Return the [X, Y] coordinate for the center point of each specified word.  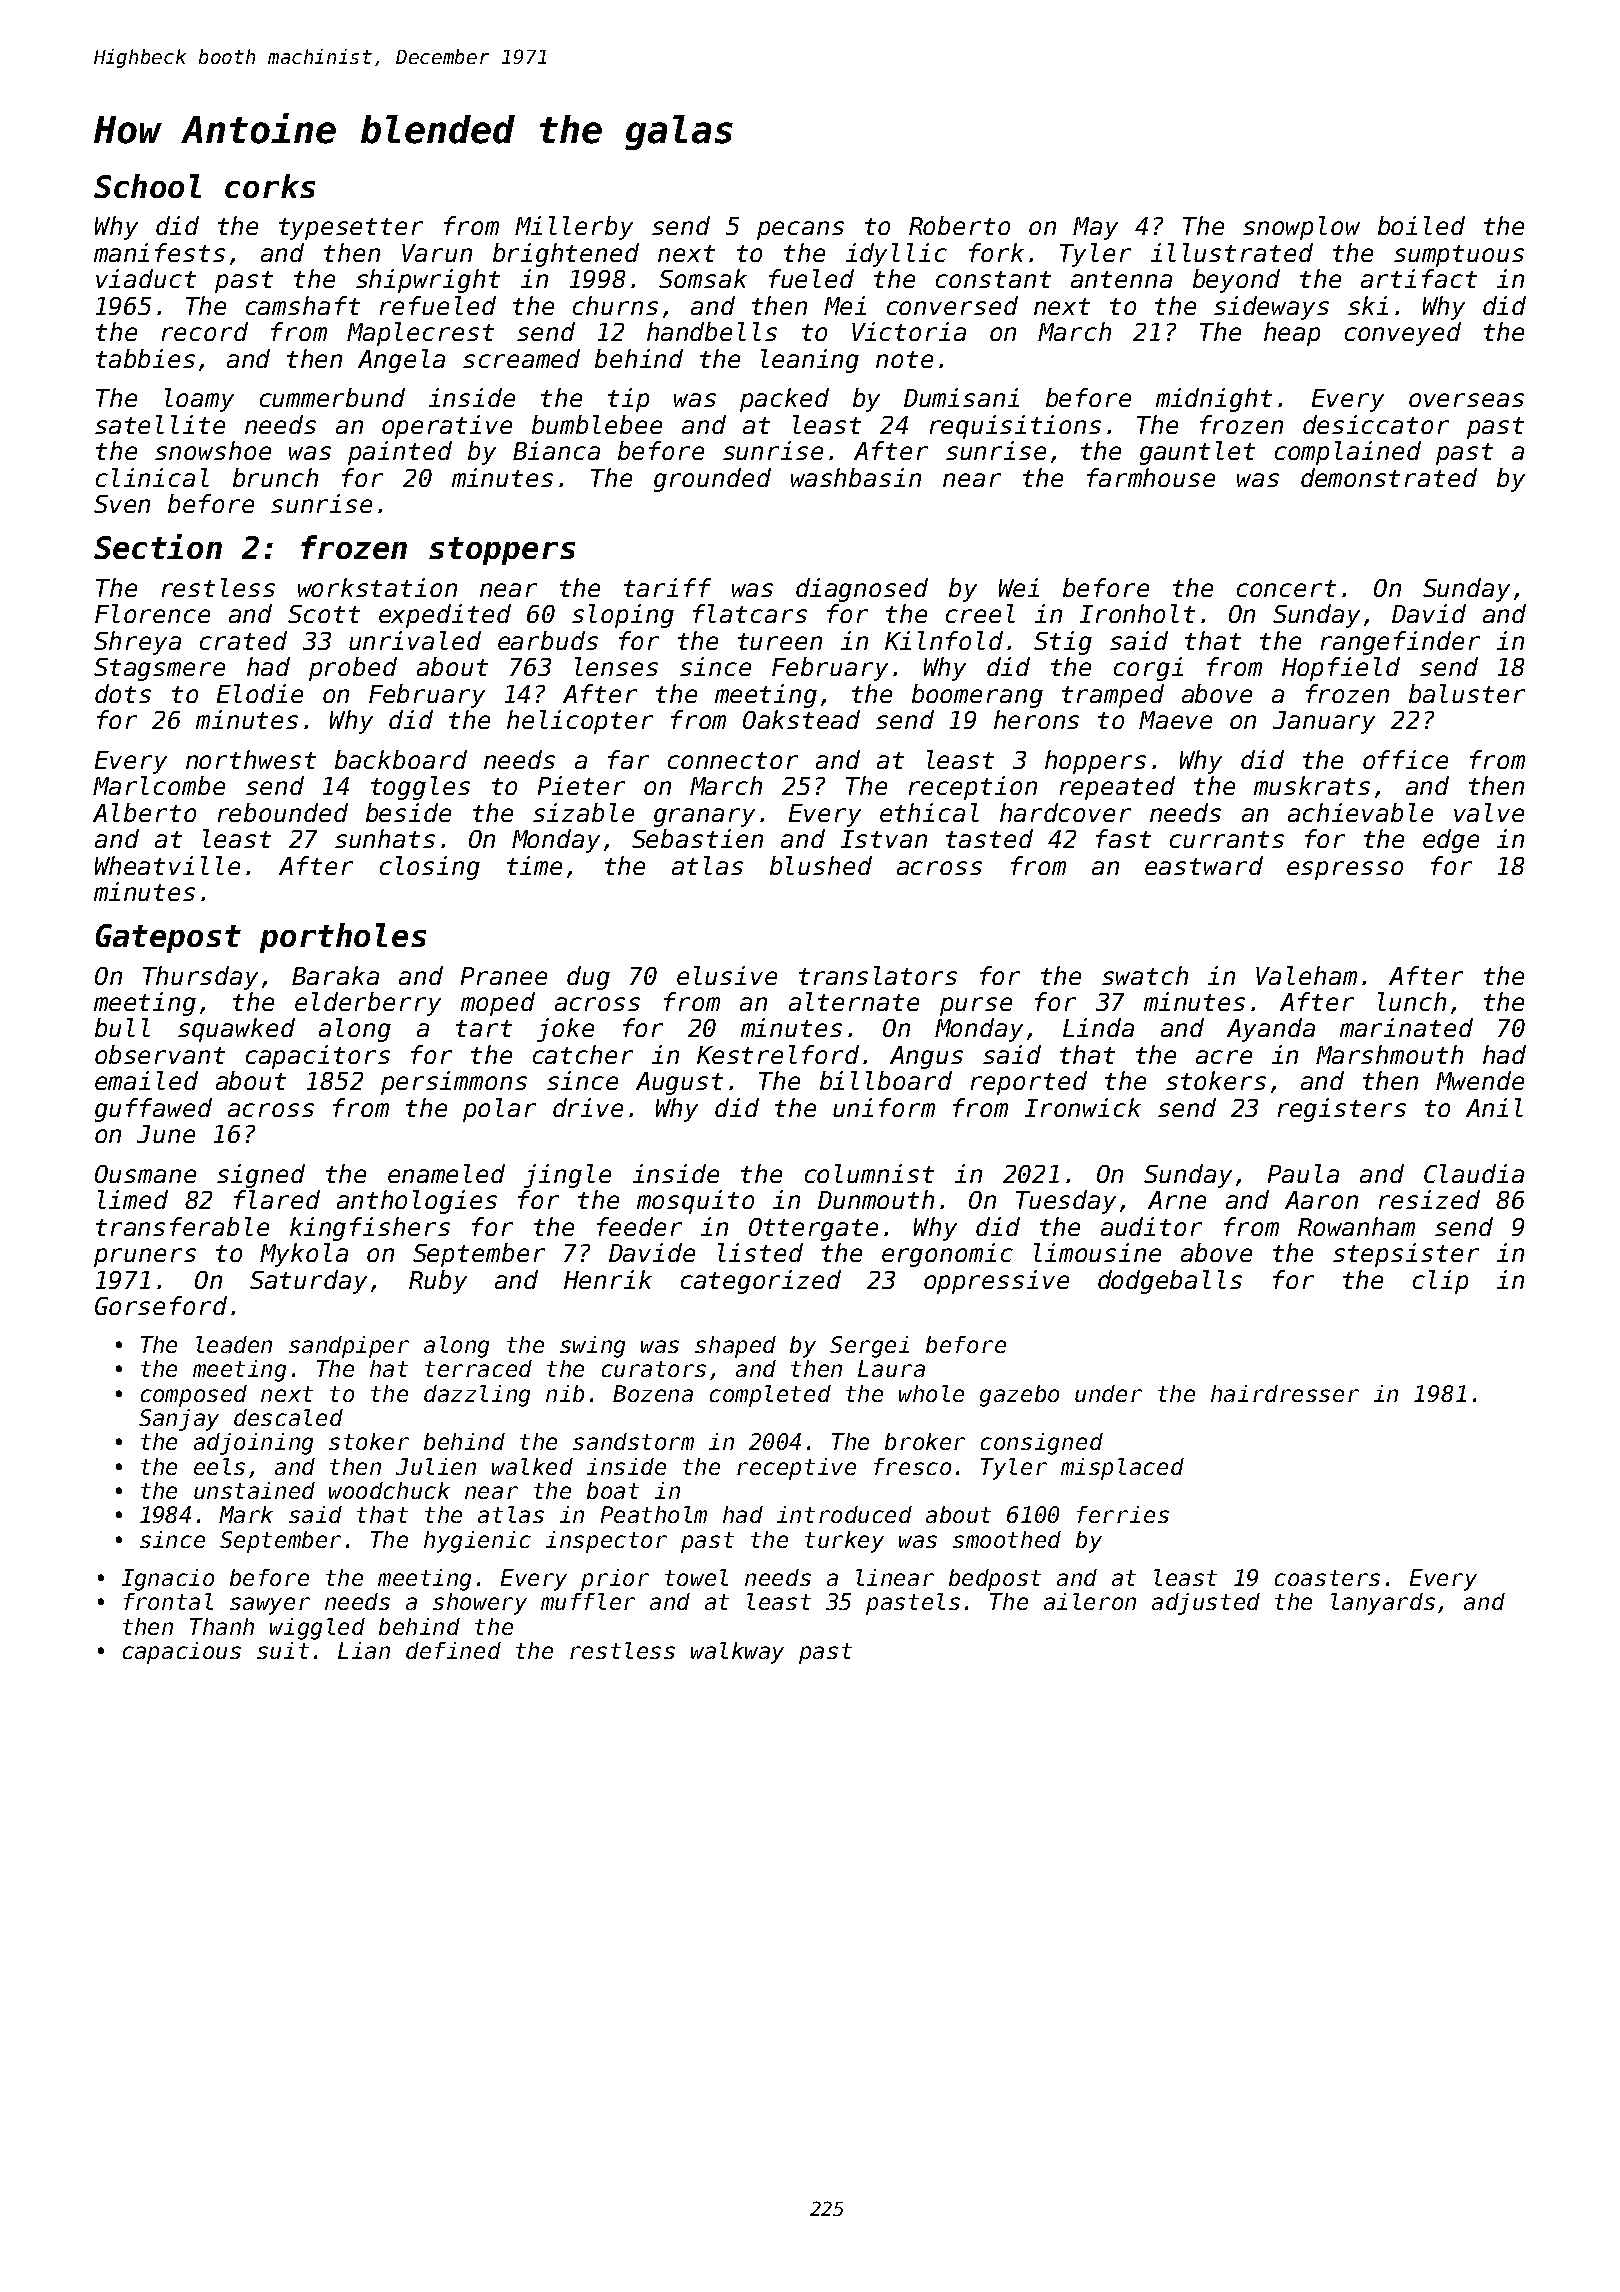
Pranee [504, 976]
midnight [1214, 400]
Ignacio [168, 1580]
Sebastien [697, 838]
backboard [401, 759]
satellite [160, 424]
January [1324, 722]
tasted [989, 838]
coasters [1327, 1578]
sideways [1271, 308]
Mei [845, 305]
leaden [234, 1344]
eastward [1204, 865]
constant [993, 279]
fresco [912, 1466]
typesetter [351, 229]
